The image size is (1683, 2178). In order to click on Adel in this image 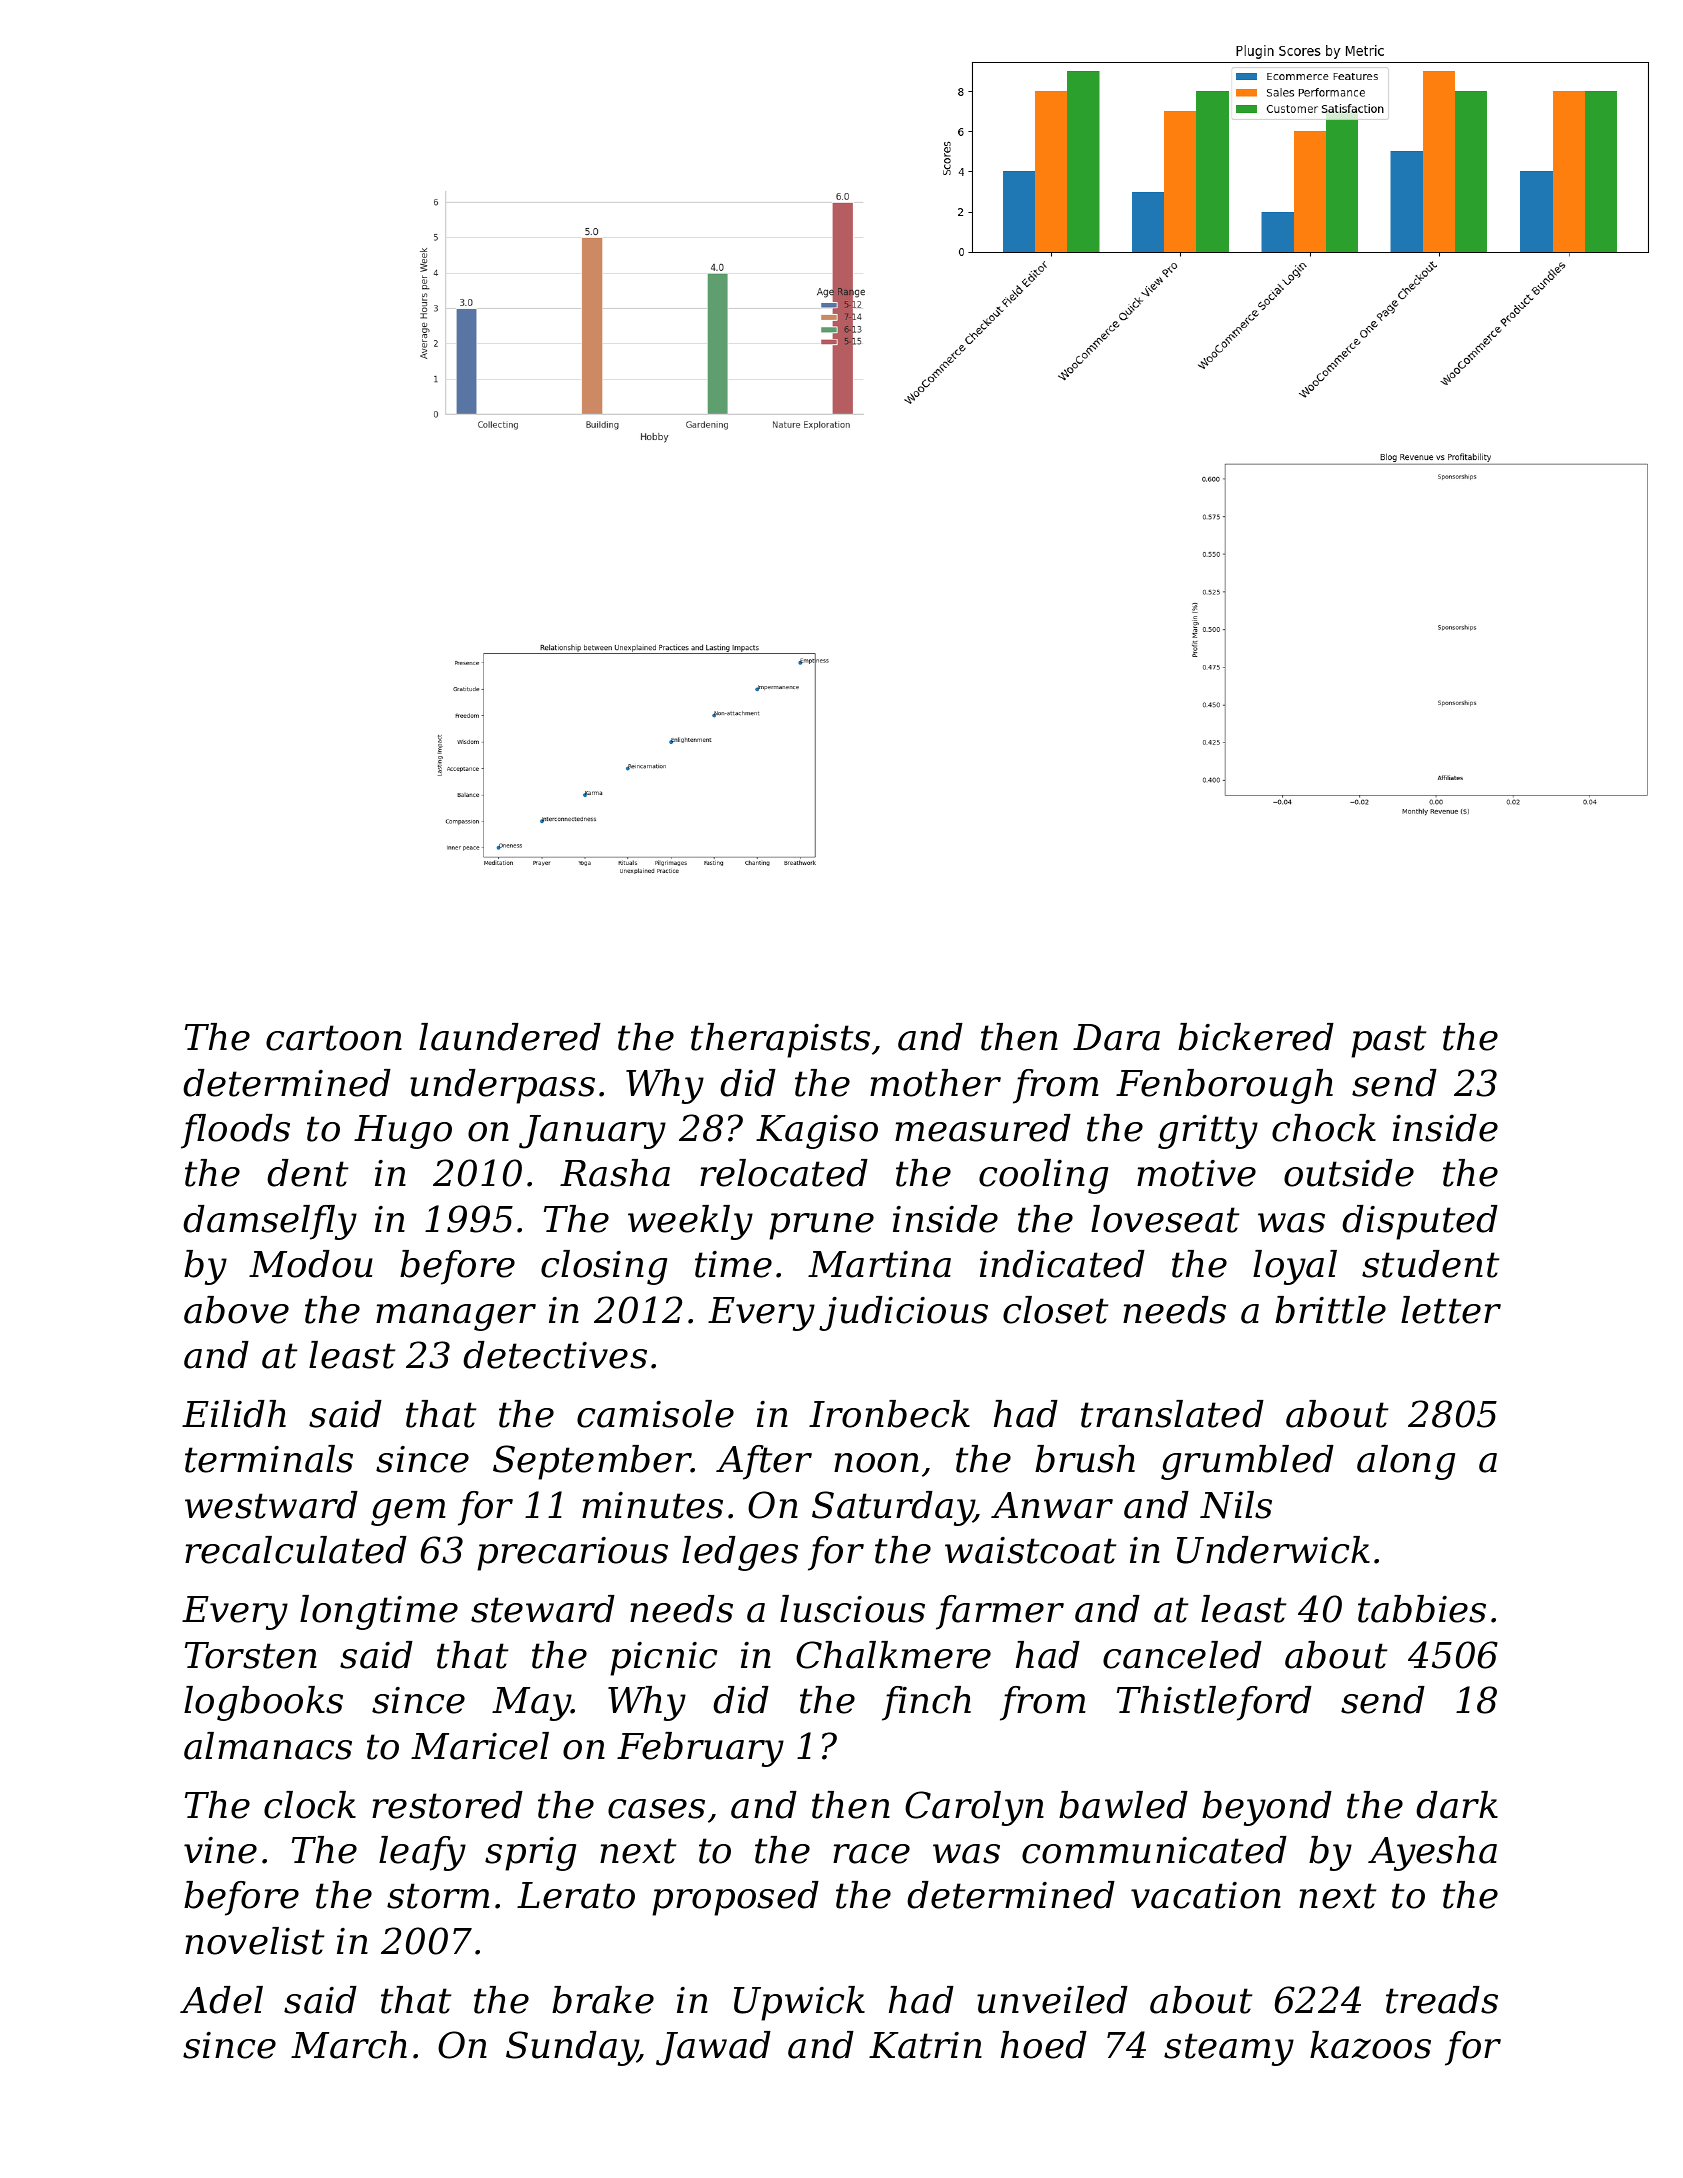, I will do `click(221, 2000)`.
